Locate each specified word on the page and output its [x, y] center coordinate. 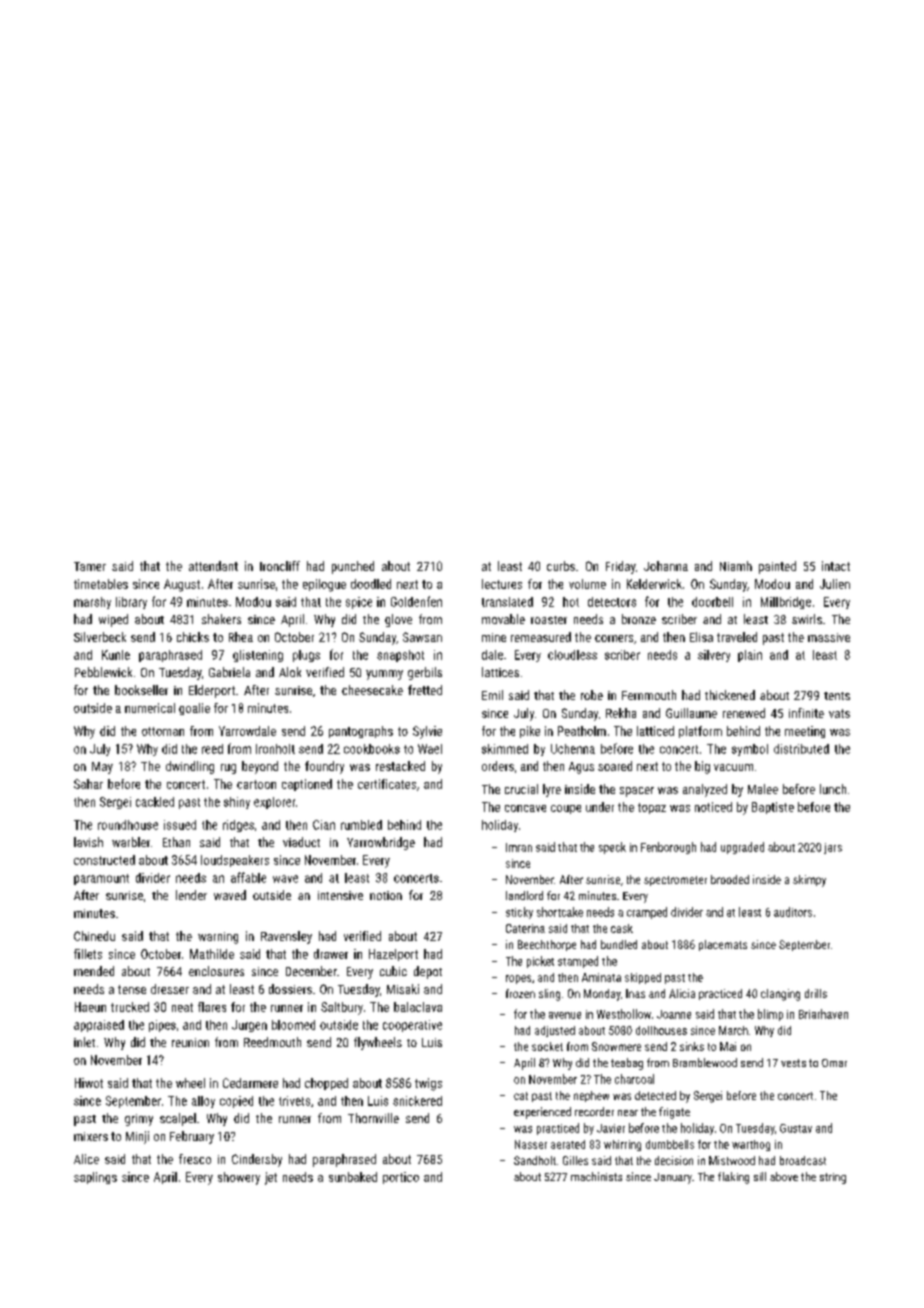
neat [182, 1007]
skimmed [505, 749]
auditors [793, 912]
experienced [542, 1113]
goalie [194, 709]
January [673, 1178]
